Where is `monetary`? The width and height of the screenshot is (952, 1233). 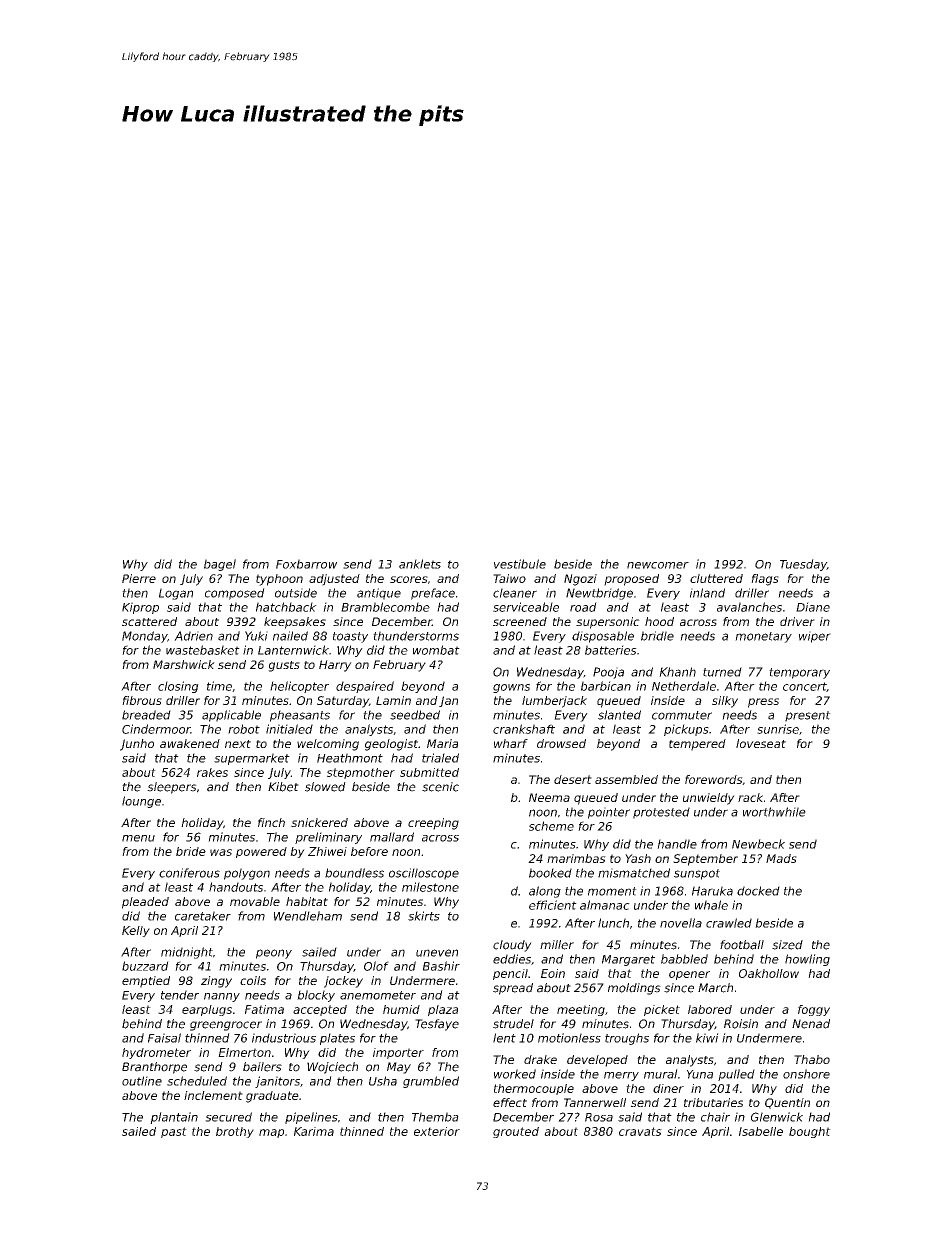
monetary is located at coordinates (763, 637).
